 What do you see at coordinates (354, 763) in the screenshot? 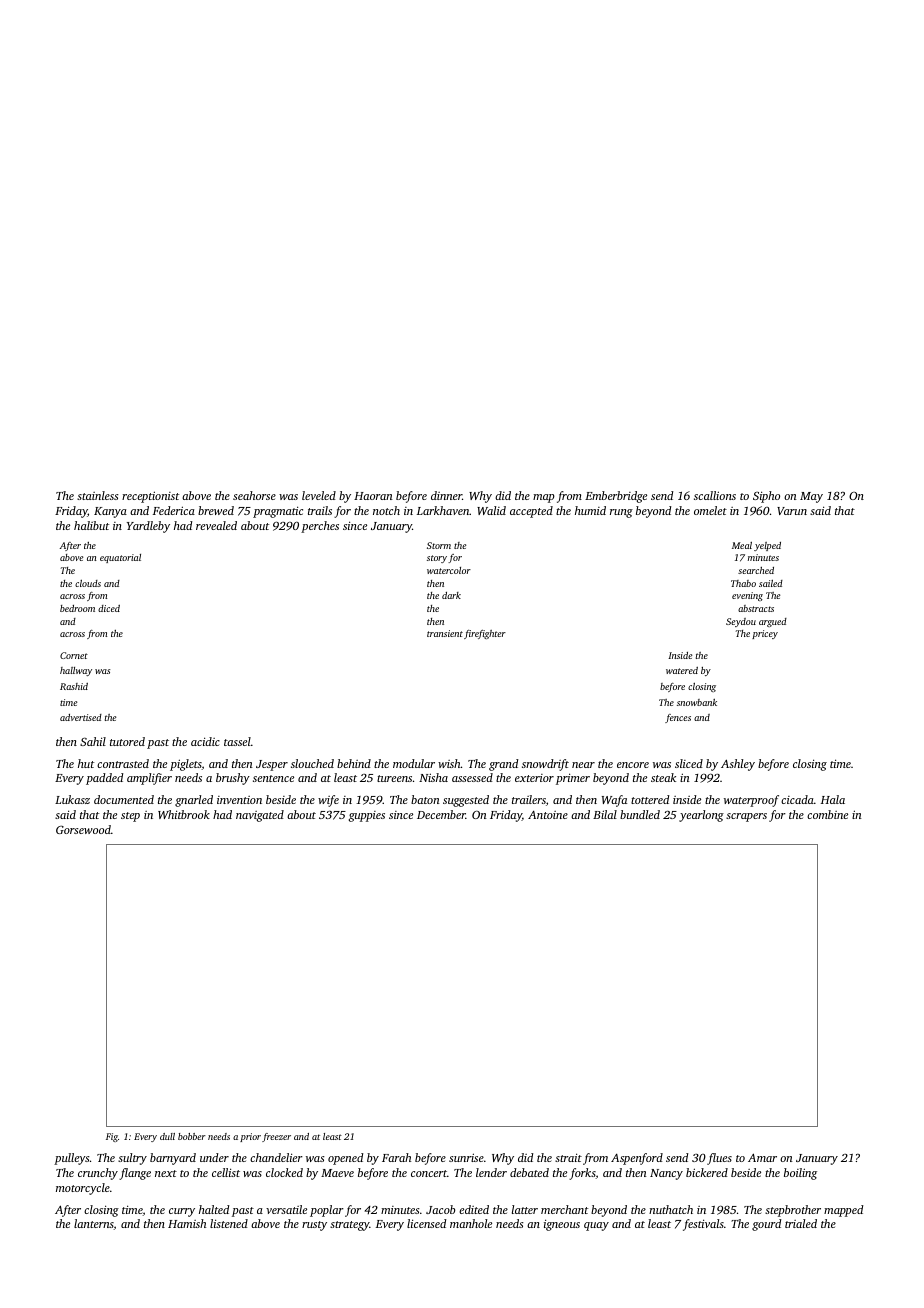
I see `behind` at bounding box center [354, 763].
